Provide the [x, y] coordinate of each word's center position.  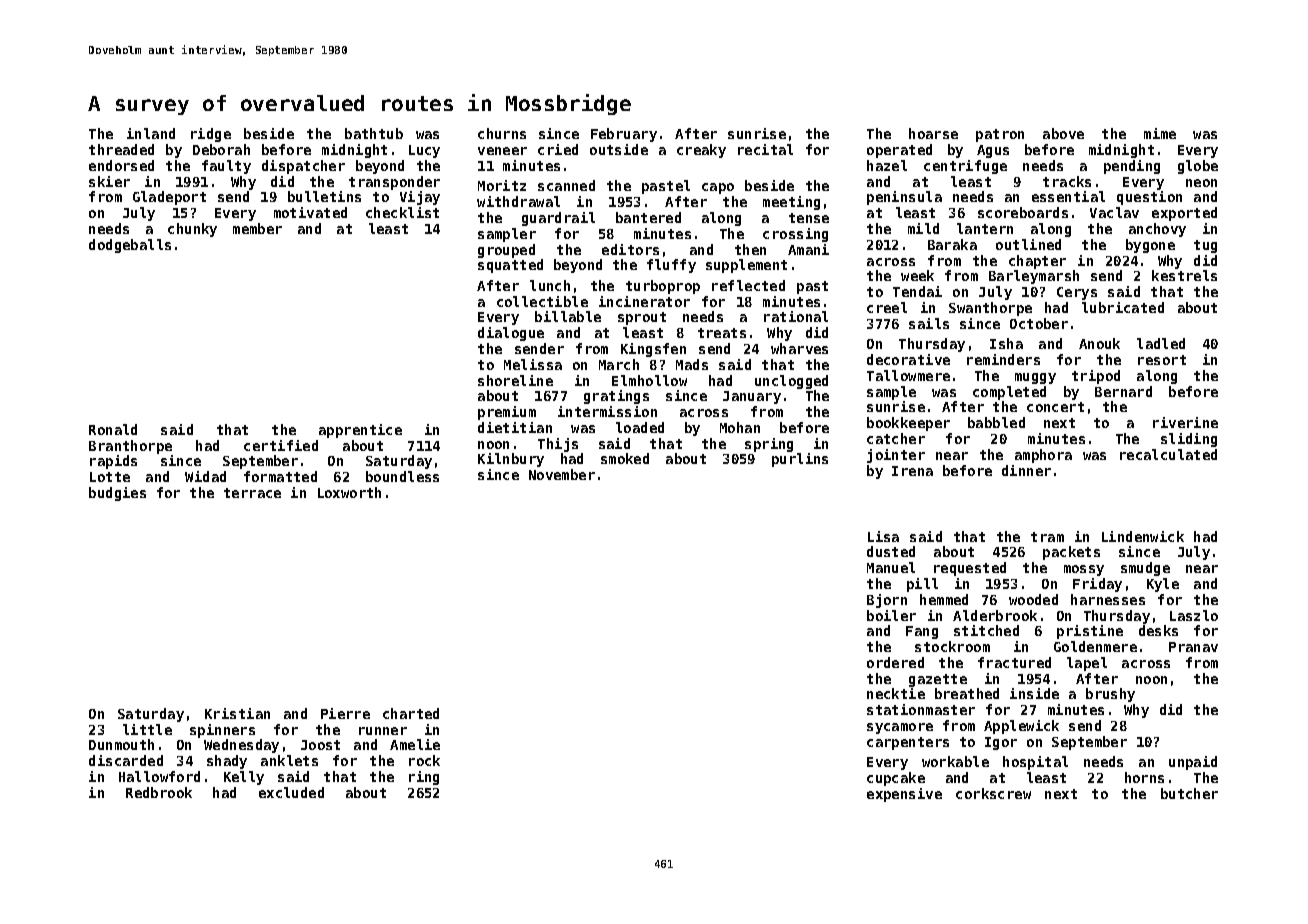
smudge [1145, 569]
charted [411, 713]
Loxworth [349, 492]
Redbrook [159, 792]
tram [1047, 537]
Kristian [237, 713]
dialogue [511, 334]
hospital [1035, 763]
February [624, 135]
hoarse [933, 133]
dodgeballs [130, 246]
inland [151, 133]
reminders [1003, 359]
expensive [904, 795]
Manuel [891, 567]
